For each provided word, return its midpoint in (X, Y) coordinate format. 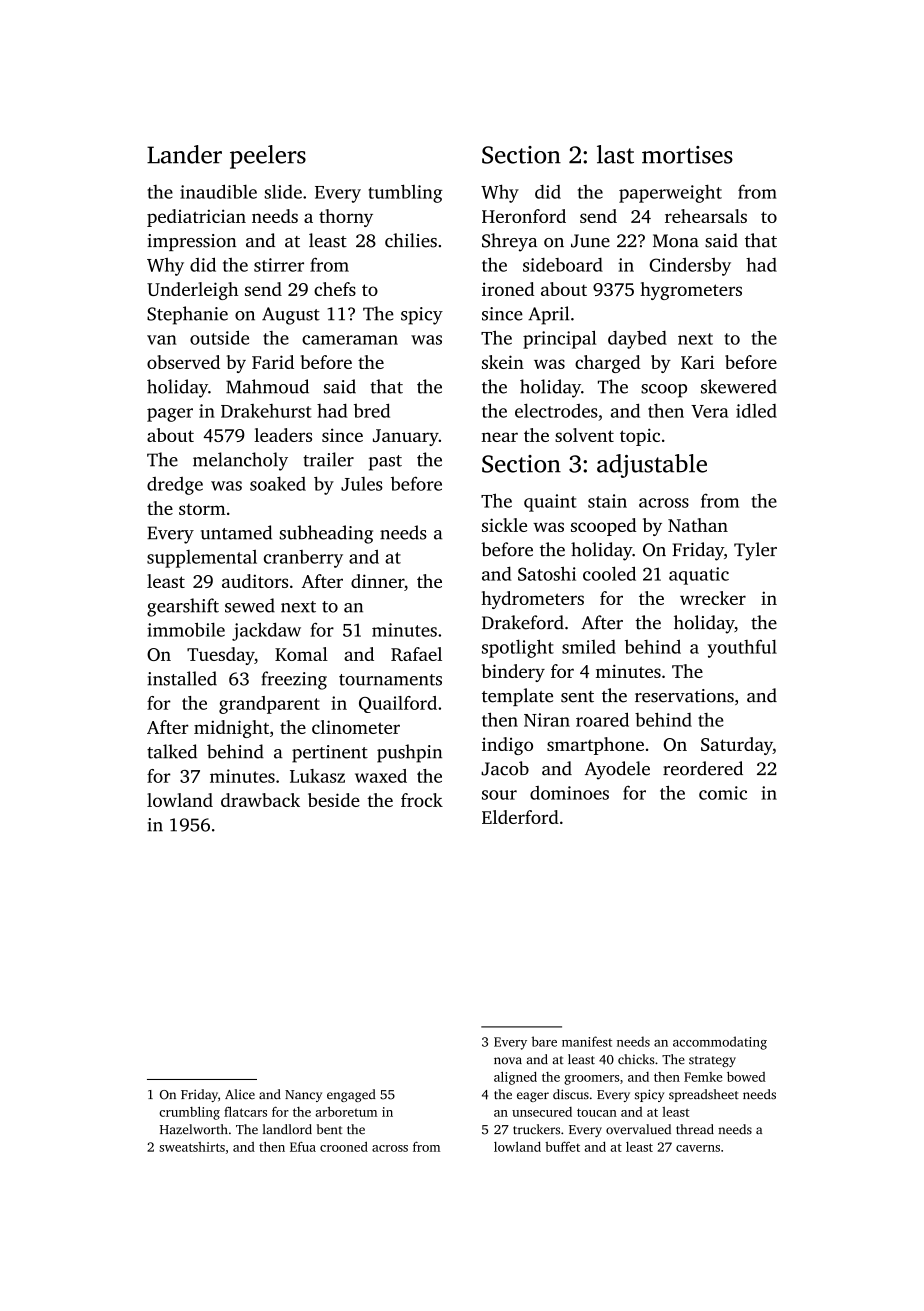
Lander (184, 154)
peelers (268, 157)
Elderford (520, 817)
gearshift (183, 607)
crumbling (189, 1113)
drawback (260, 800)
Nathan (698, 525)
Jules (362, 484)
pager (170, 415)
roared (602, 719)
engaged (351, 1095)
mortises (687, 155)
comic (723, 793)
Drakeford (523, 622)
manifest (587, 1041)
